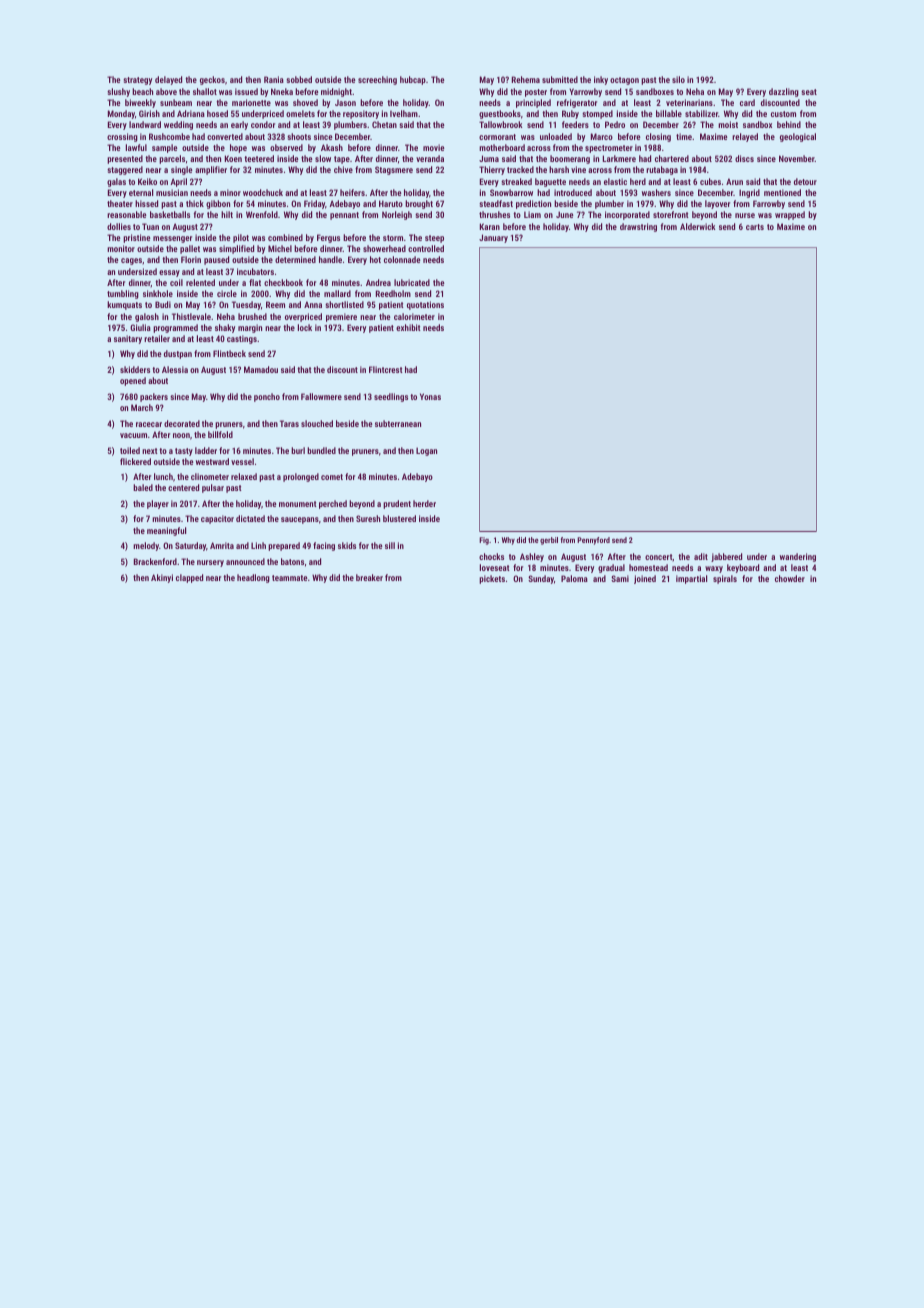 The width and height of the page is (924, 1308). I want to click on Pennyford, so click(593, 541).
